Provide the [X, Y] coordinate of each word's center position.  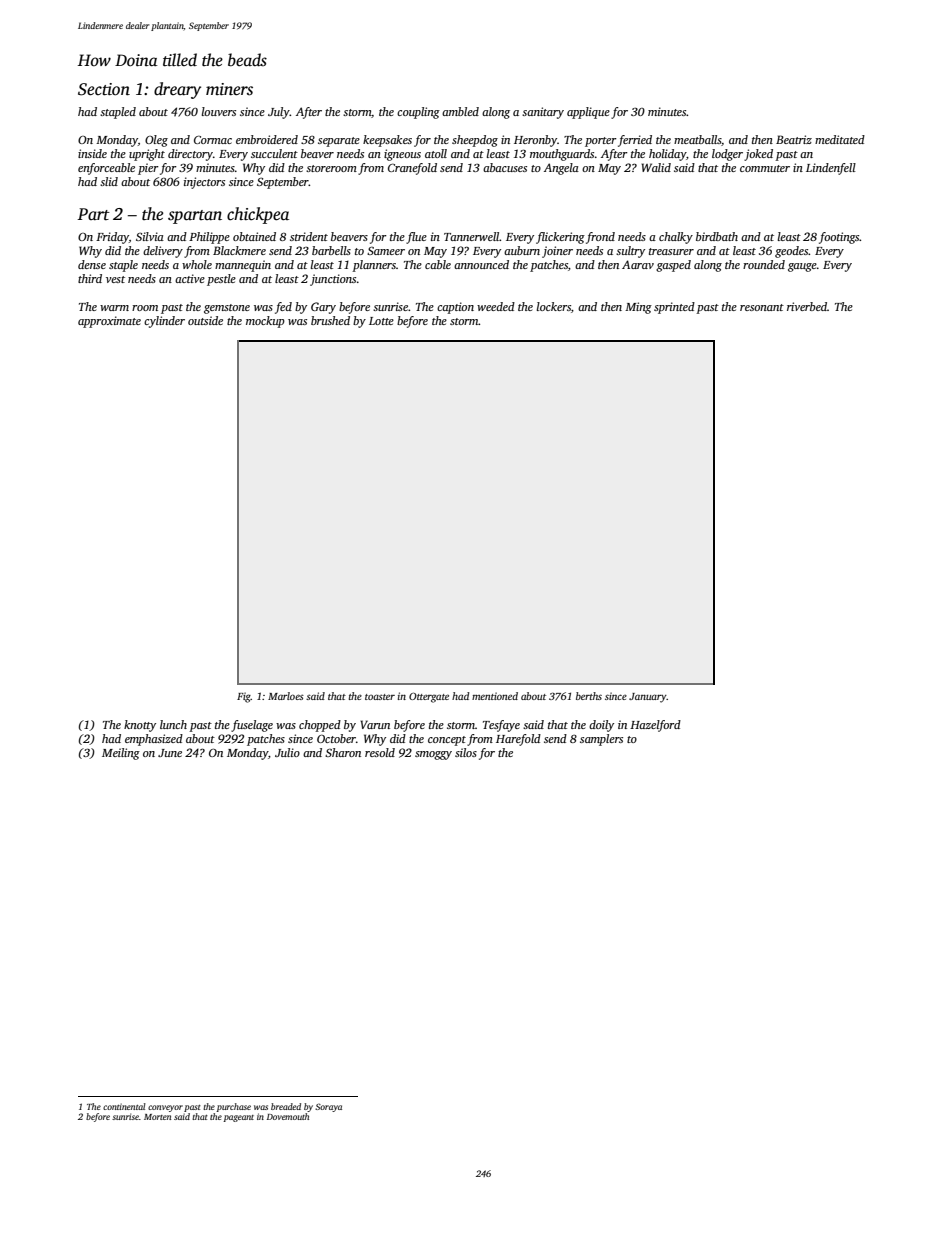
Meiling [121, 754]
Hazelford [655, 726]
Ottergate [429, 697]
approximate [109, 322]
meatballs [698, 140]
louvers [219, 111]
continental [124, 1106]
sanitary [543, 113]
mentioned [495, 696]
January [648, 698]
